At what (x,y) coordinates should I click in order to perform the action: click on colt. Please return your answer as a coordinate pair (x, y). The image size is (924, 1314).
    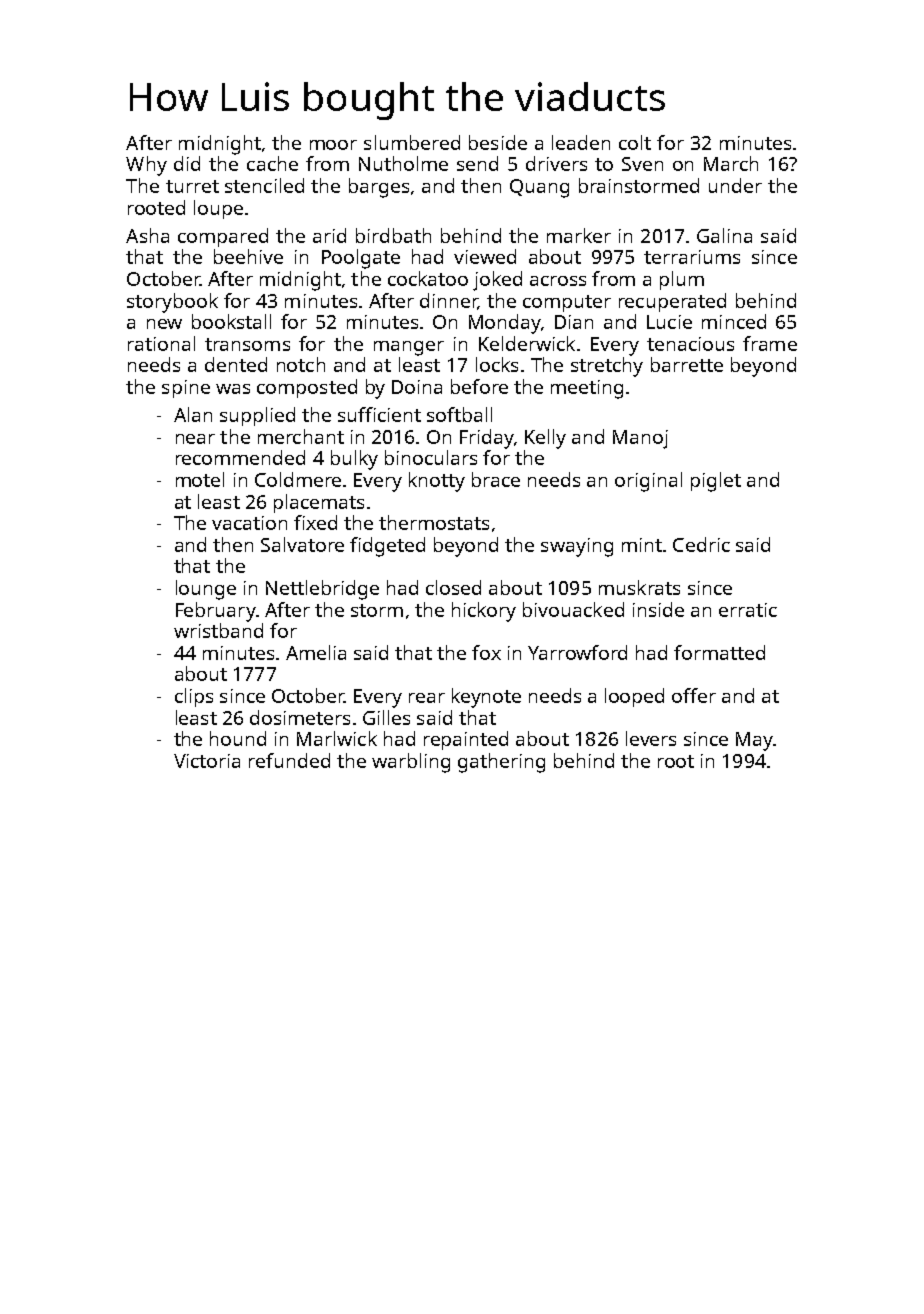
    Looking at the image, I should click on (635, 142).
